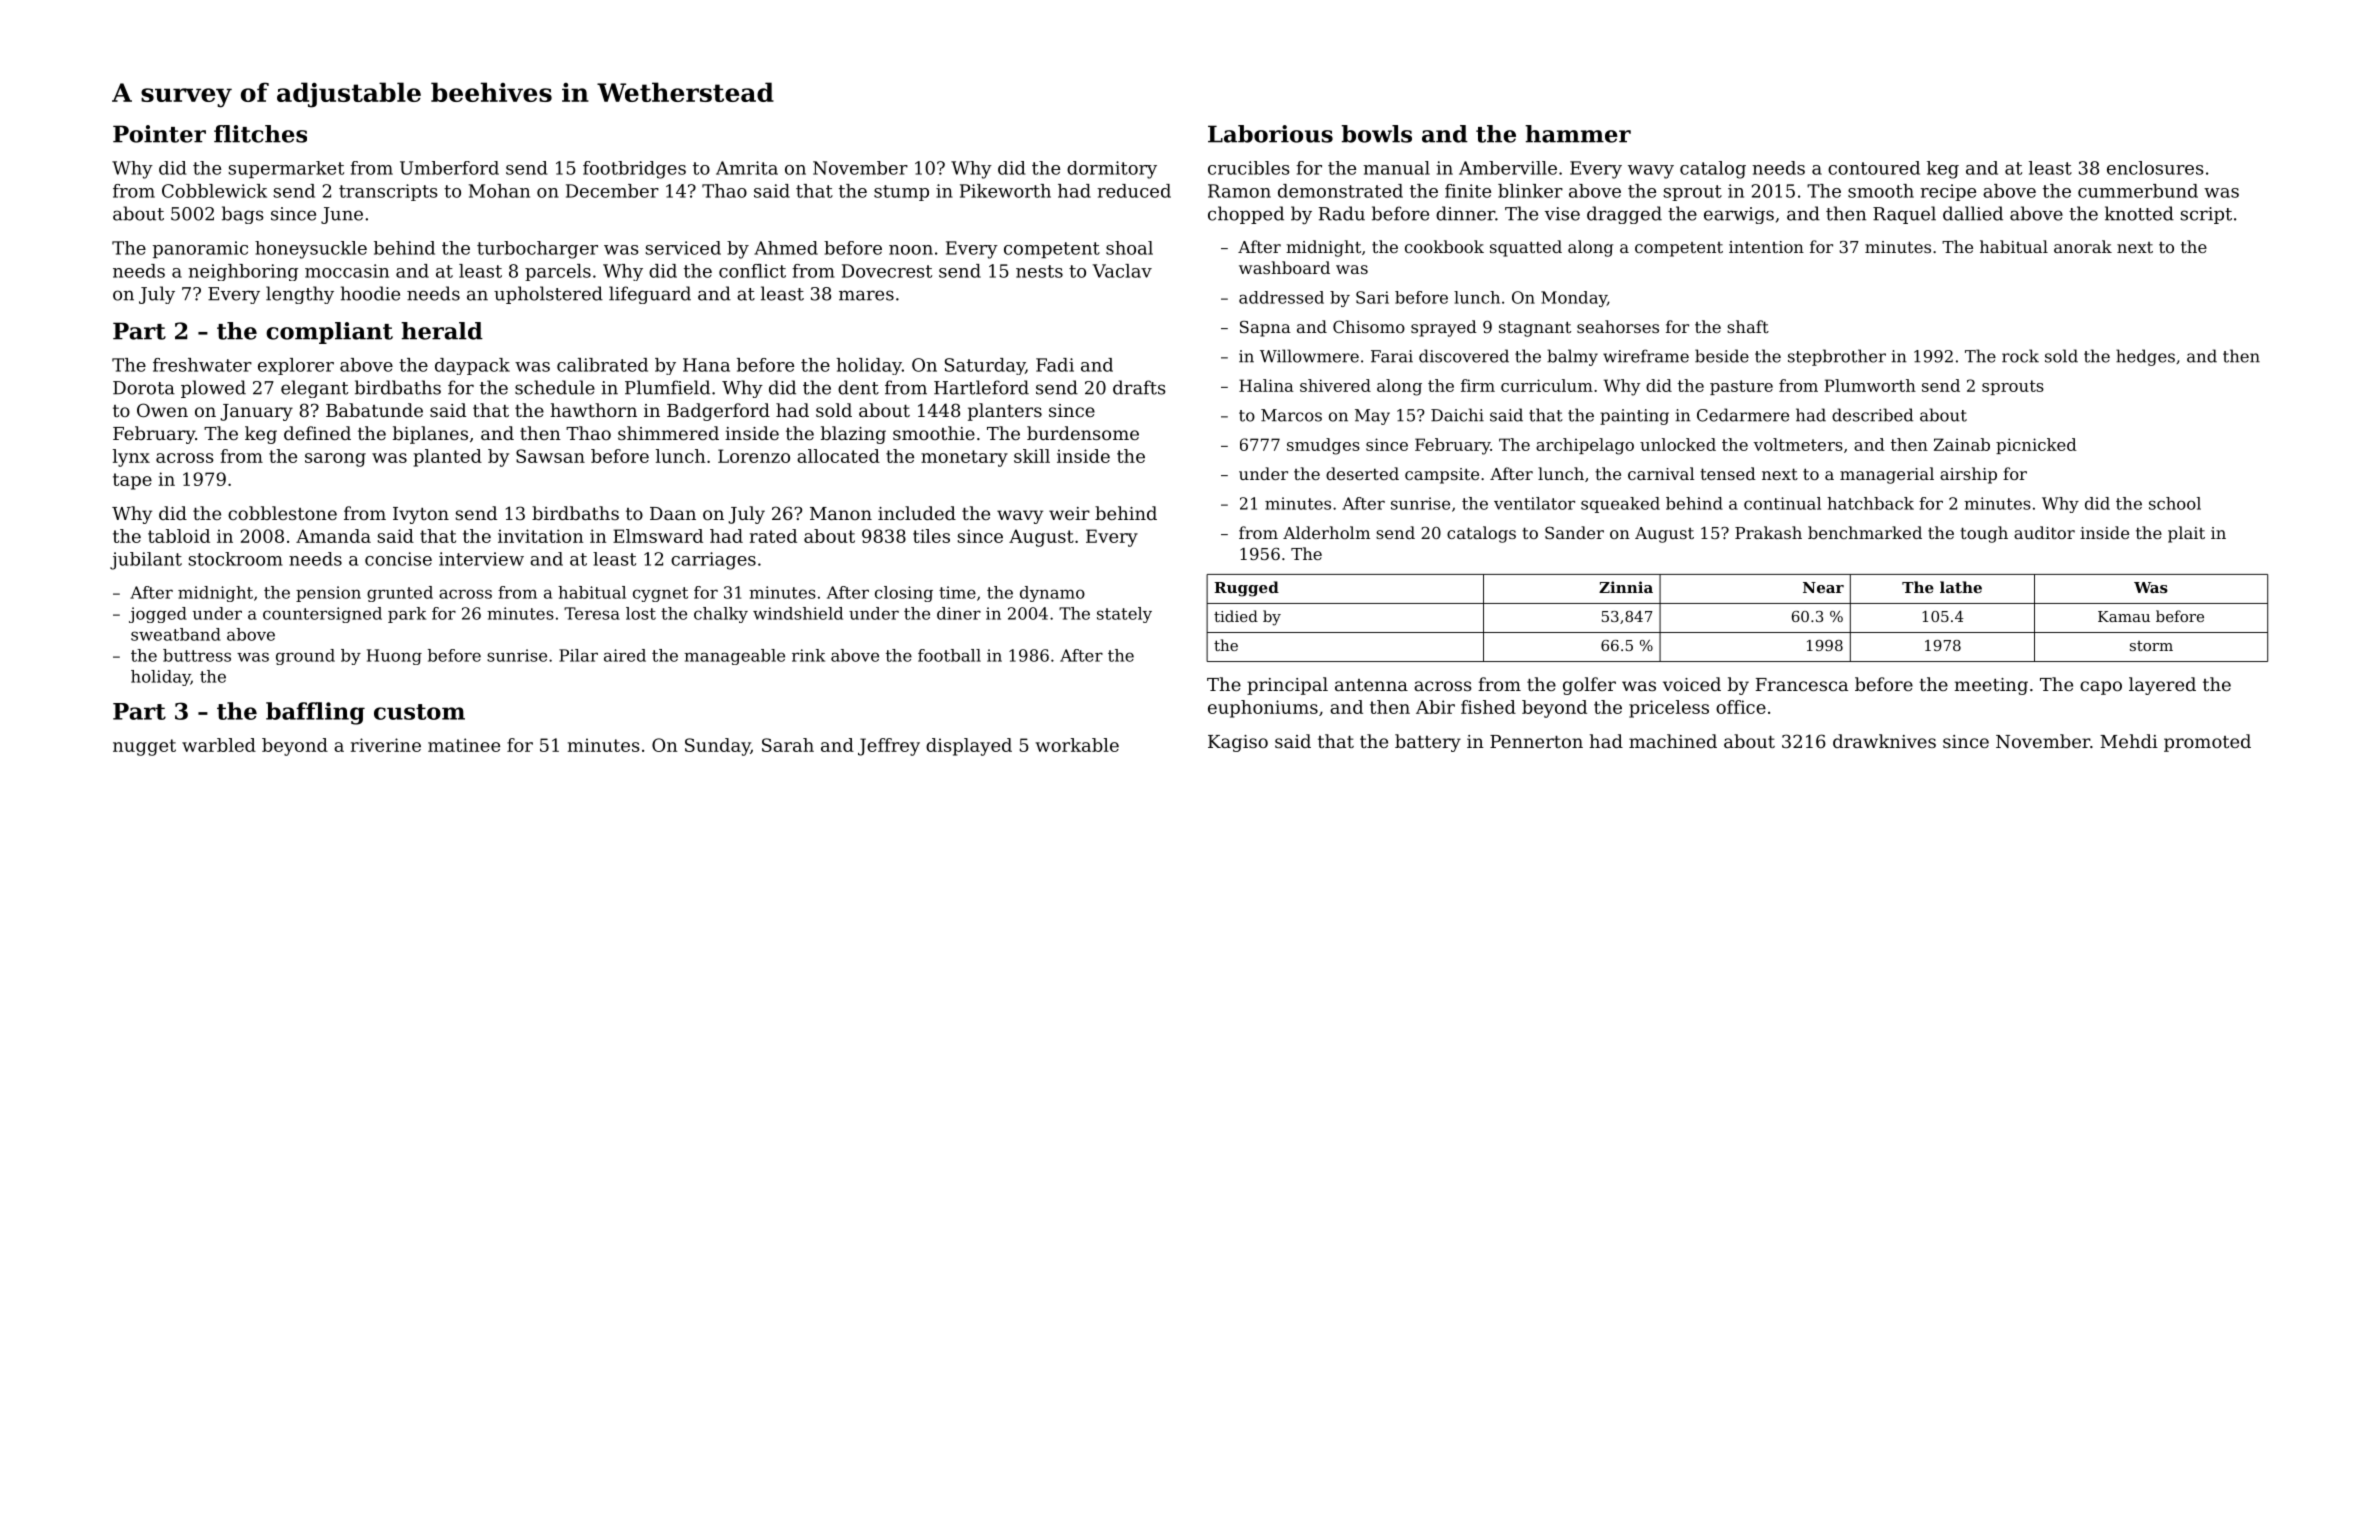 This screenshot has height=1540, width=2380. I want to click on Dorota, so click(144, 388).
